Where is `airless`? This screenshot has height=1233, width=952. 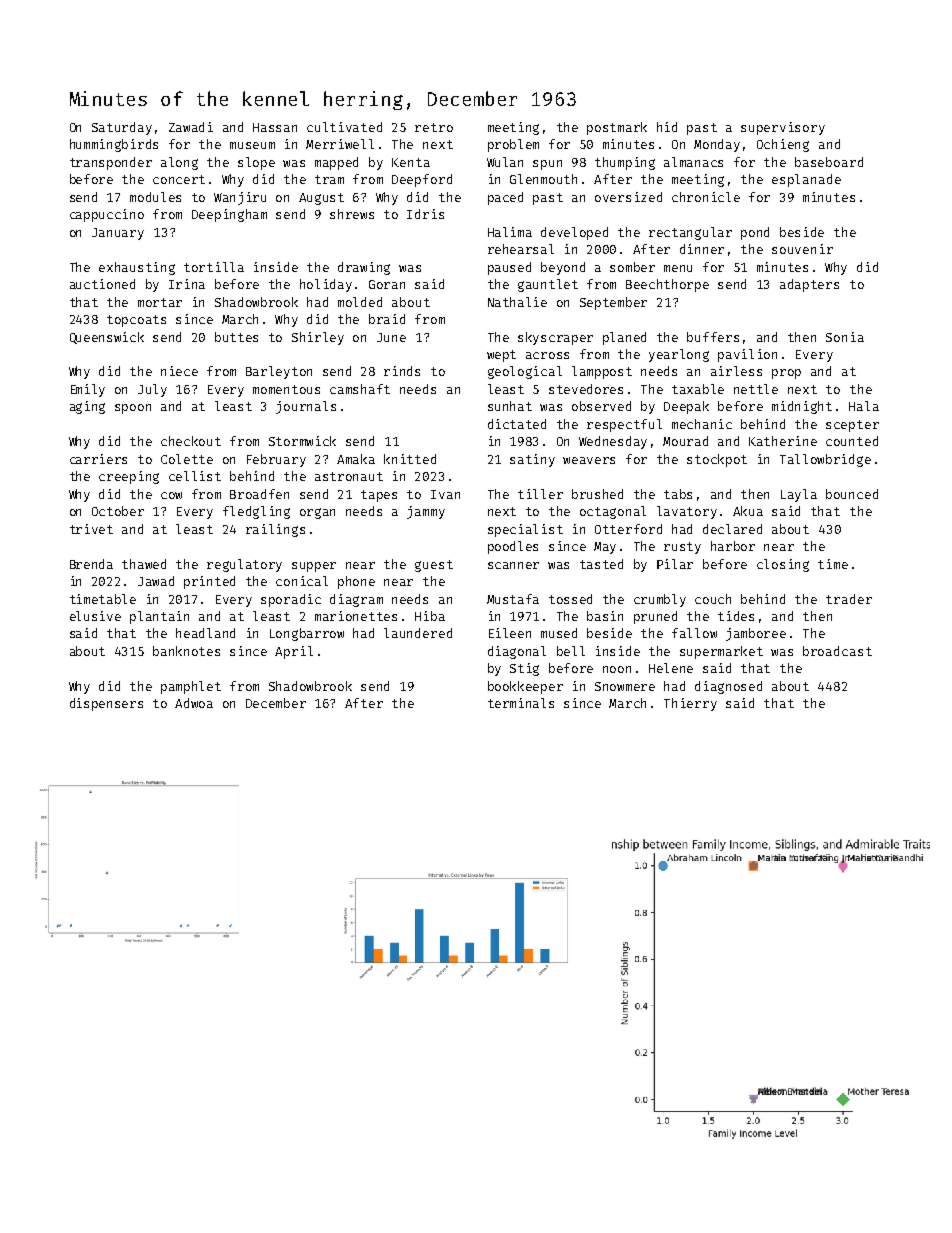
airless is located at coordinates (736, 371).
